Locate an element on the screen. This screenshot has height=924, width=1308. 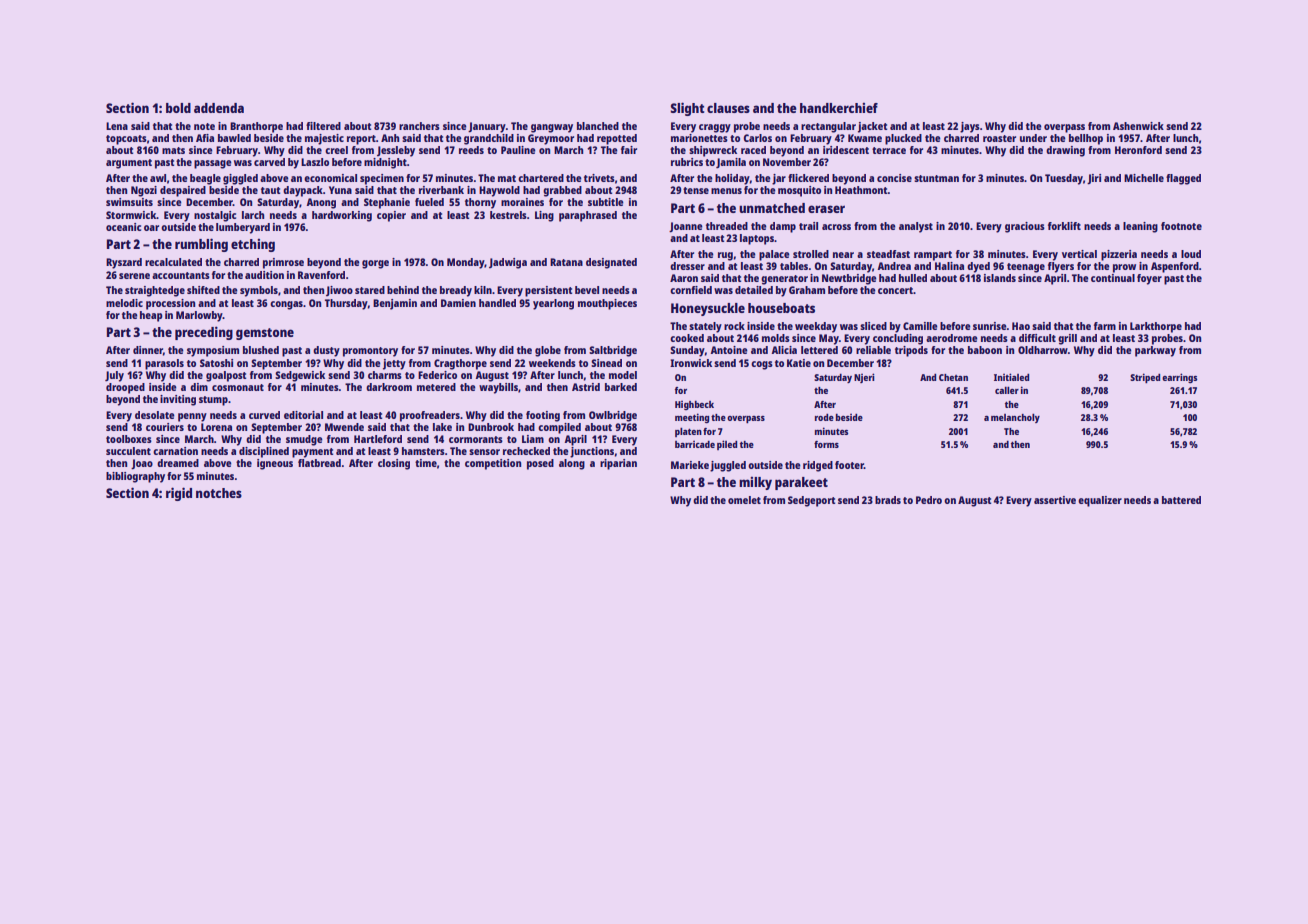
Heronford is located at coordinates (1138, 150).
